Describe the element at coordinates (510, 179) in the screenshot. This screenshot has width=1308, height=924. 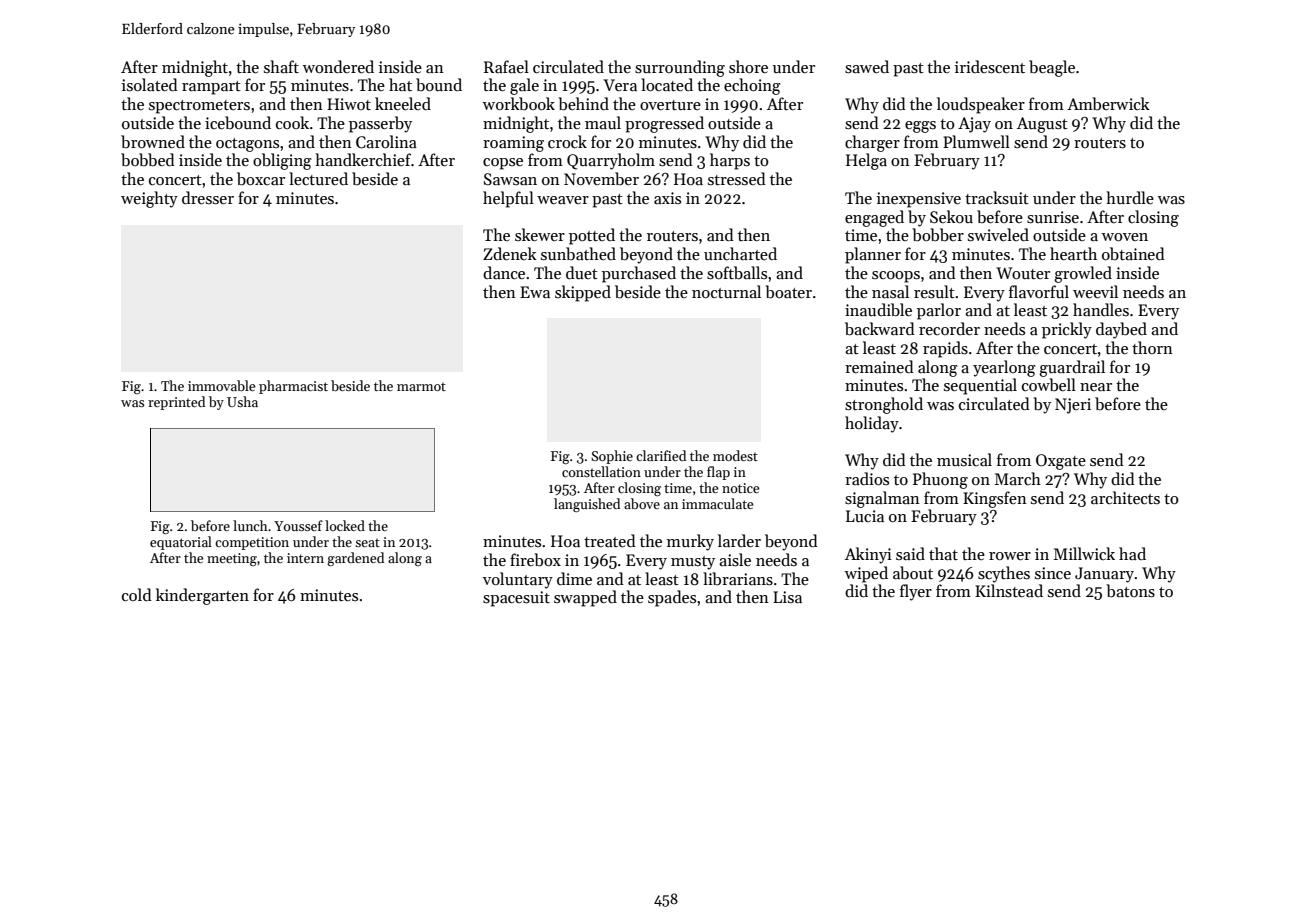
I see `Sawsan` at that location.
